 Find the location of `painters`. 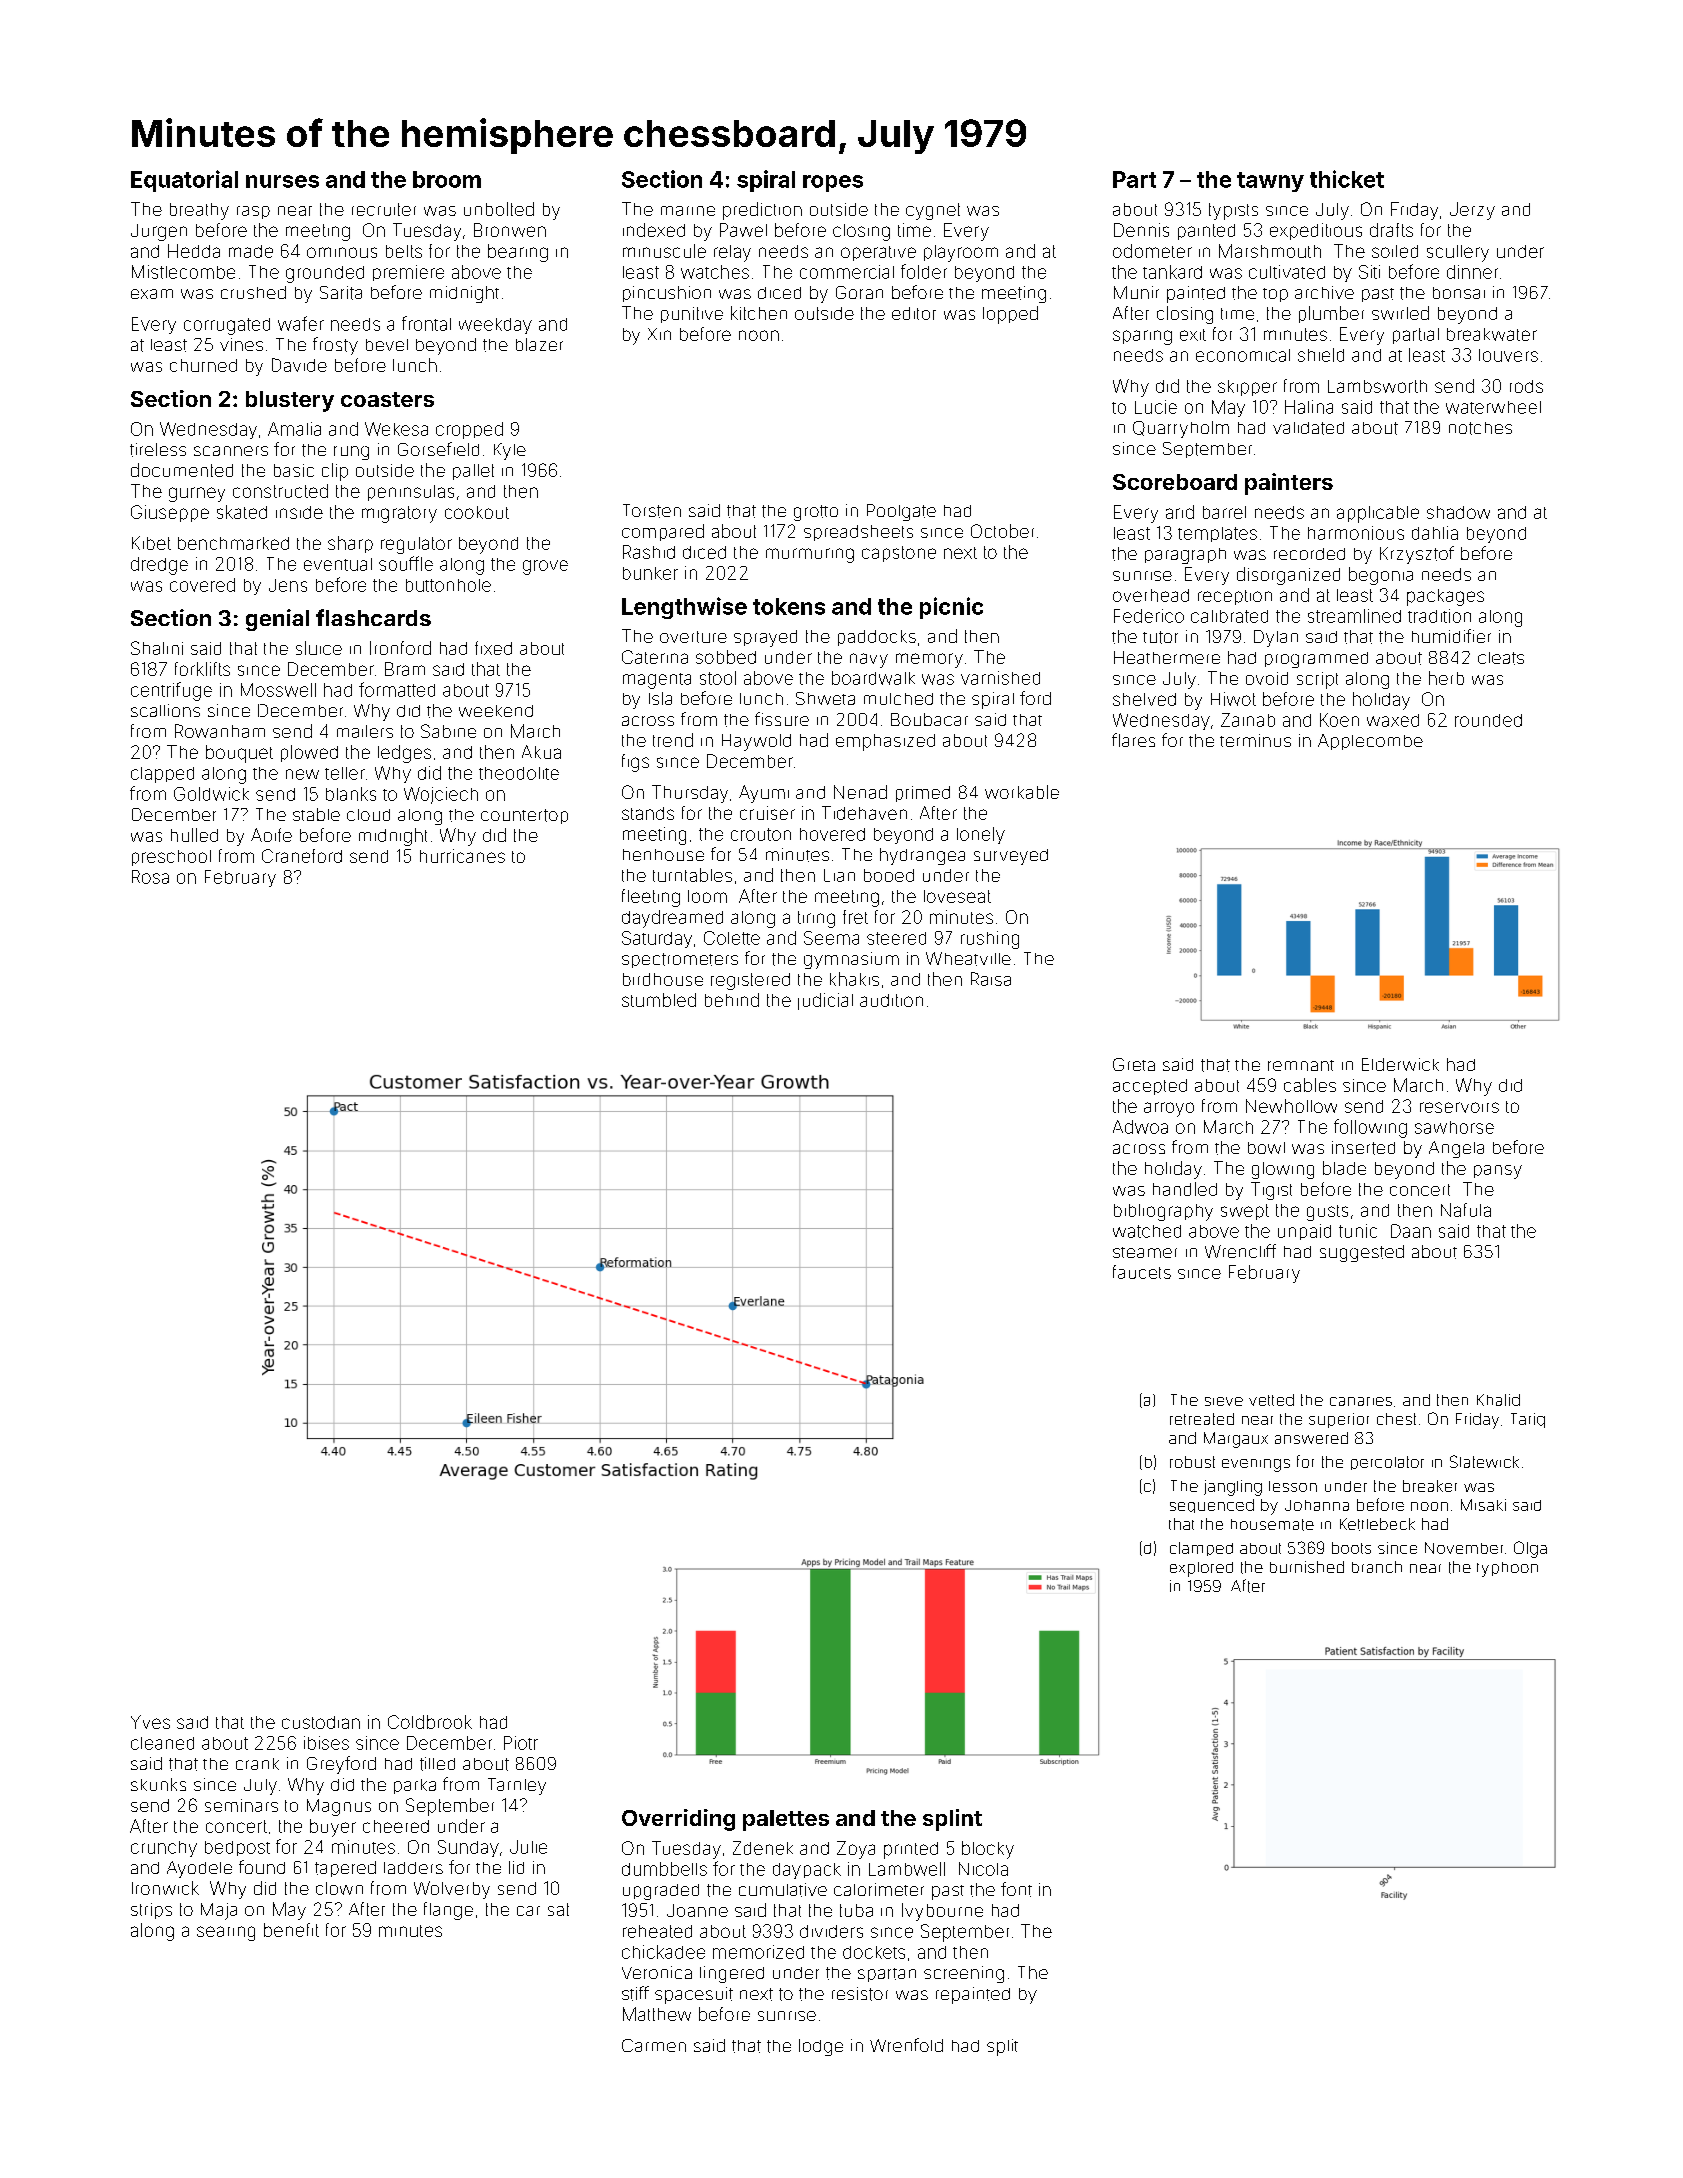

painters is located at coordinates (1289, 484).
